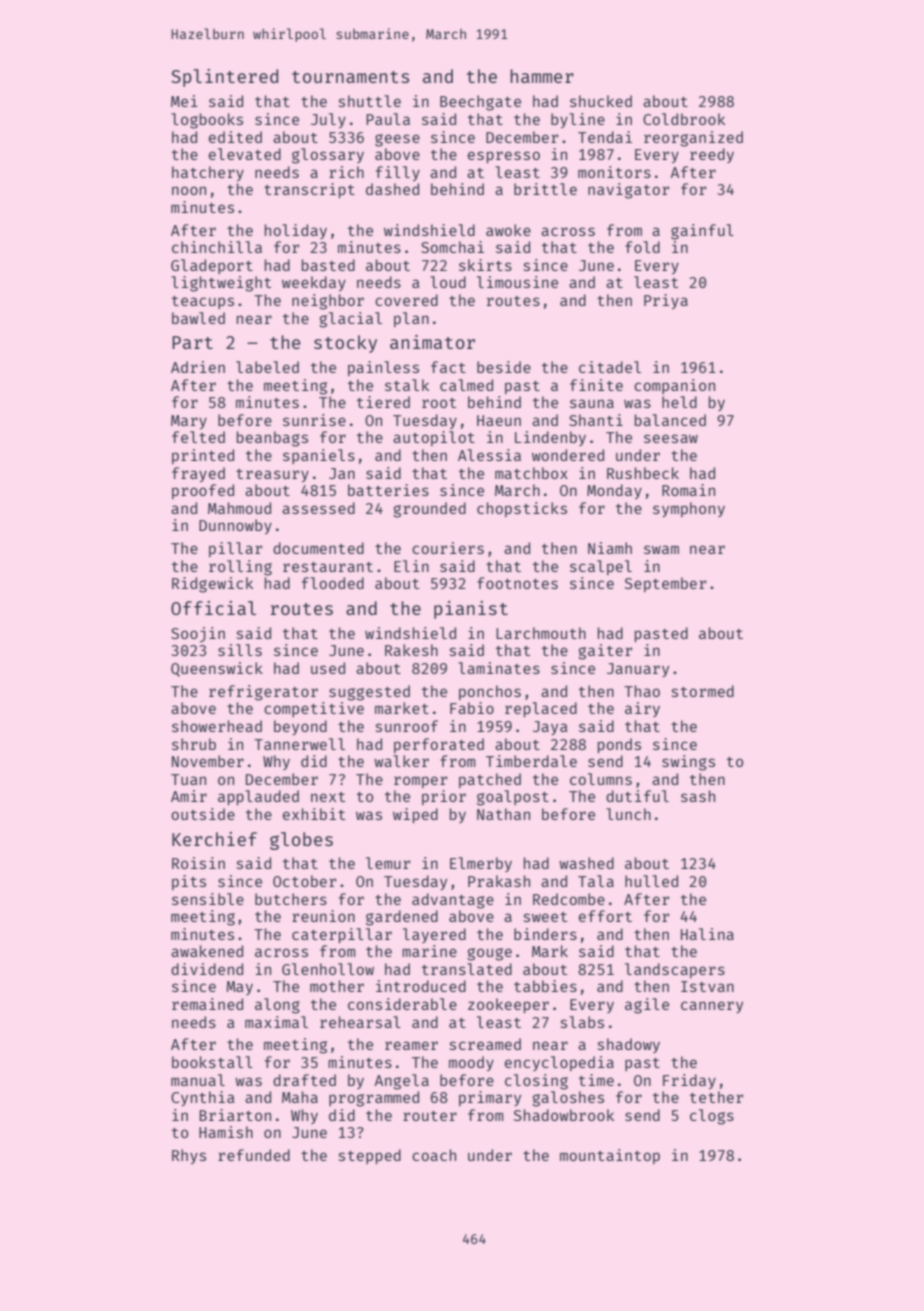  Describe the element at coordinates (434, 1155) in the image. I see `coach` at that location.
